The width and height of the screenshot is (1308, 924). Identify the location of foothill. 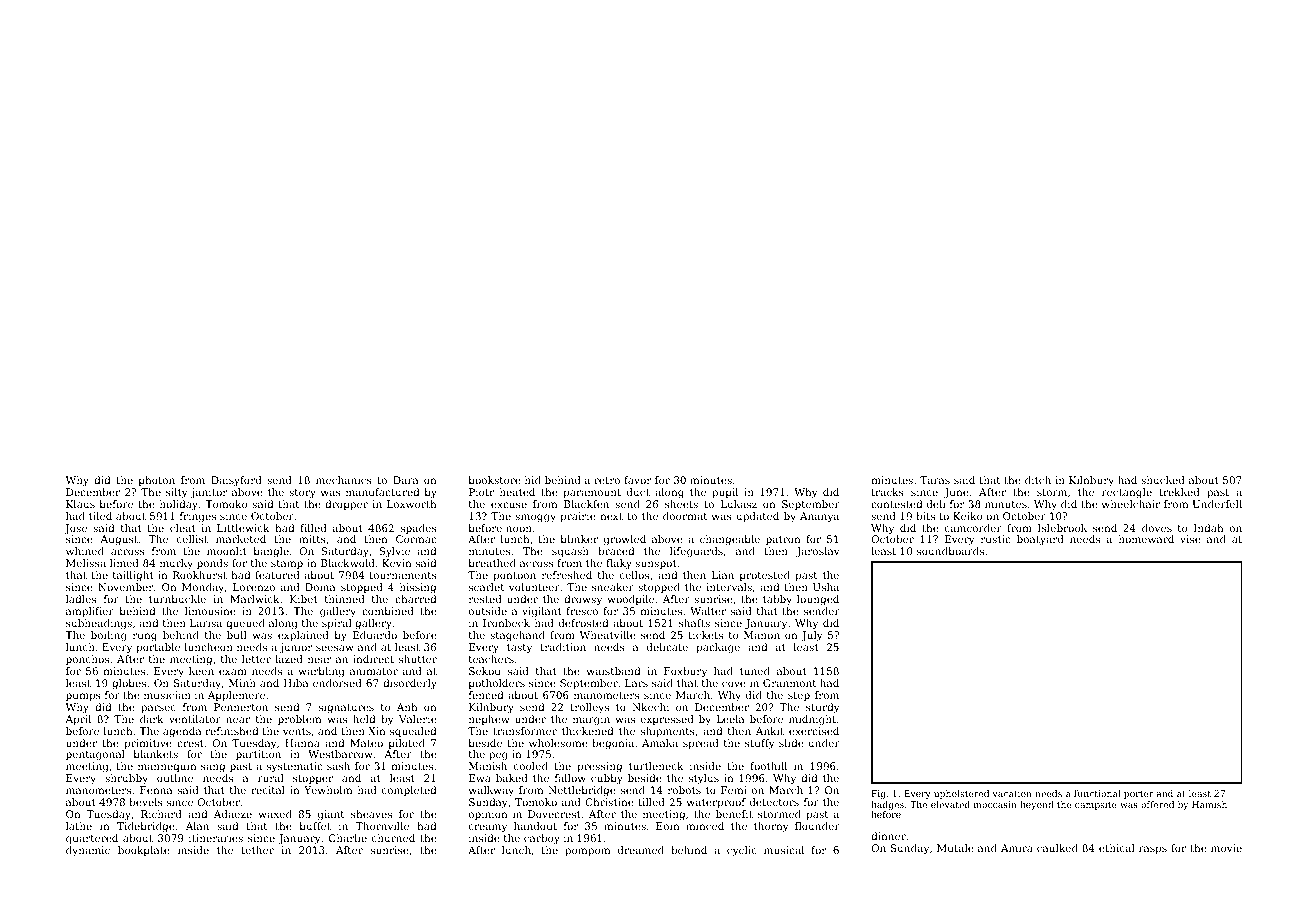
(768, 766).
